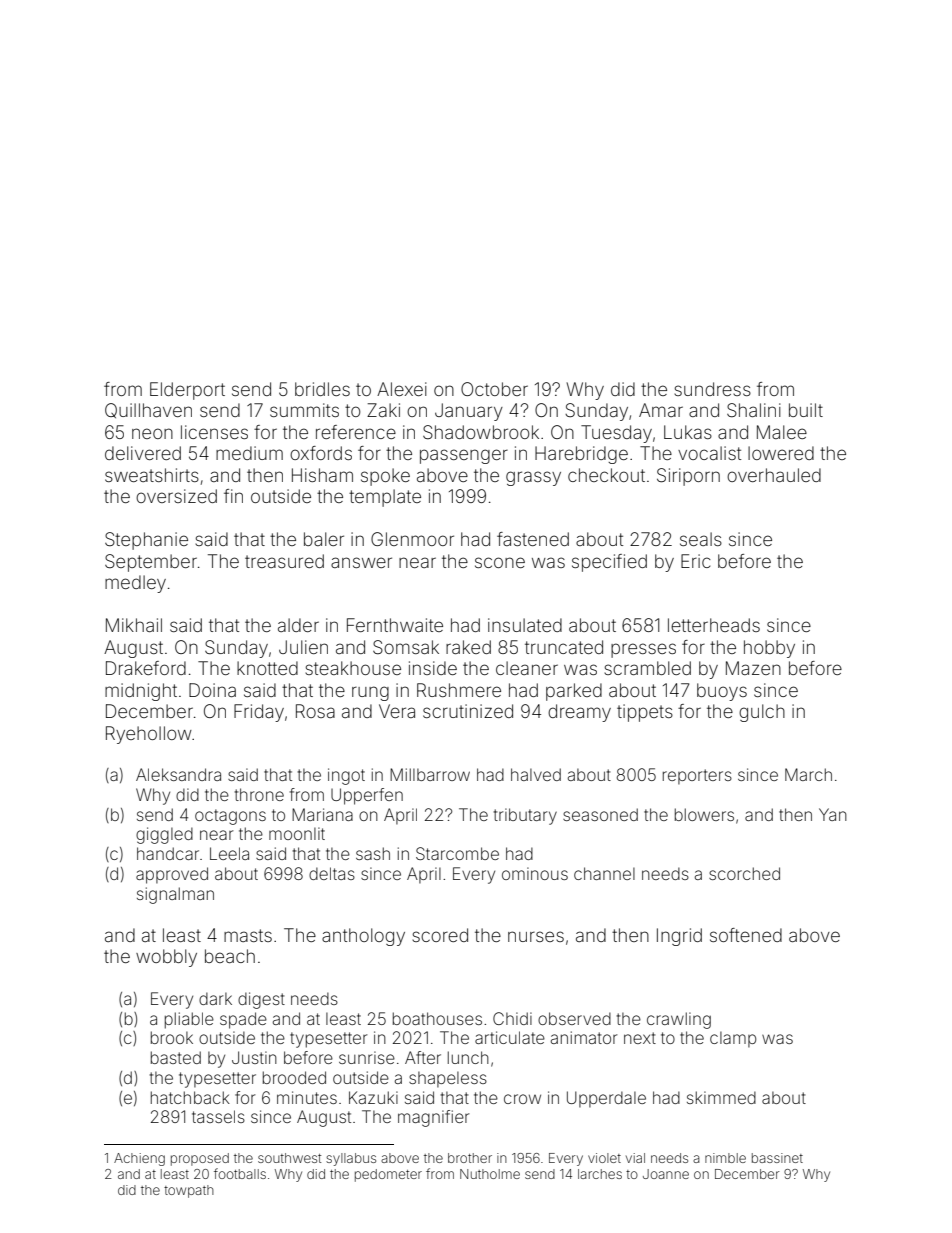 The image size is (952, 1233). What do you see at coordinates (423, 1057) in the screenshot?
I see `After` at bounding box center [423, 1057].
